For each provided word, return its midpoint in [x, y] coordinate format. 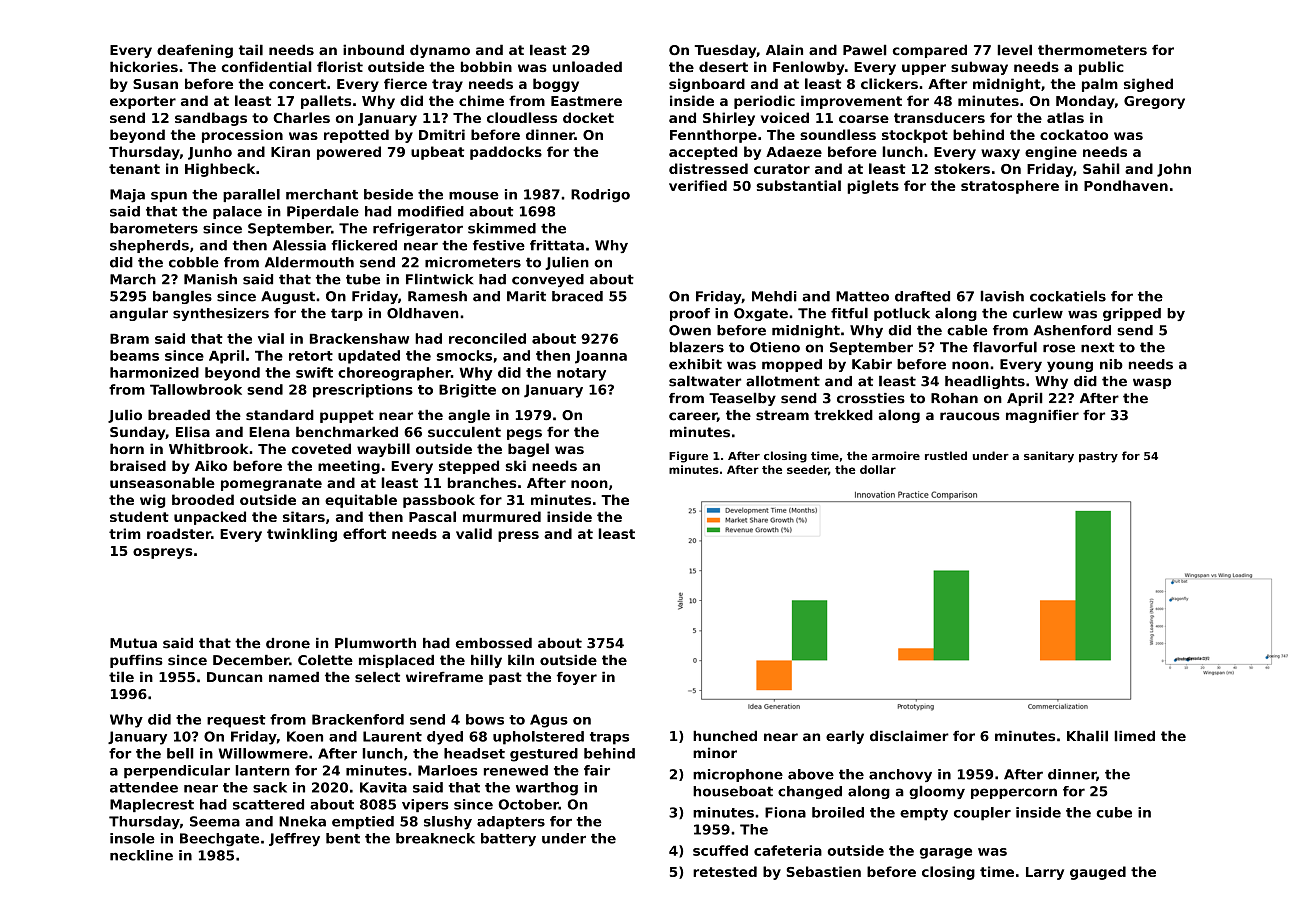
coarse [864, 119]
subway [979, 68]
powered [349, 153]
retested [725, 871]
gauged [1098, 873]
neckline [141, 855]
